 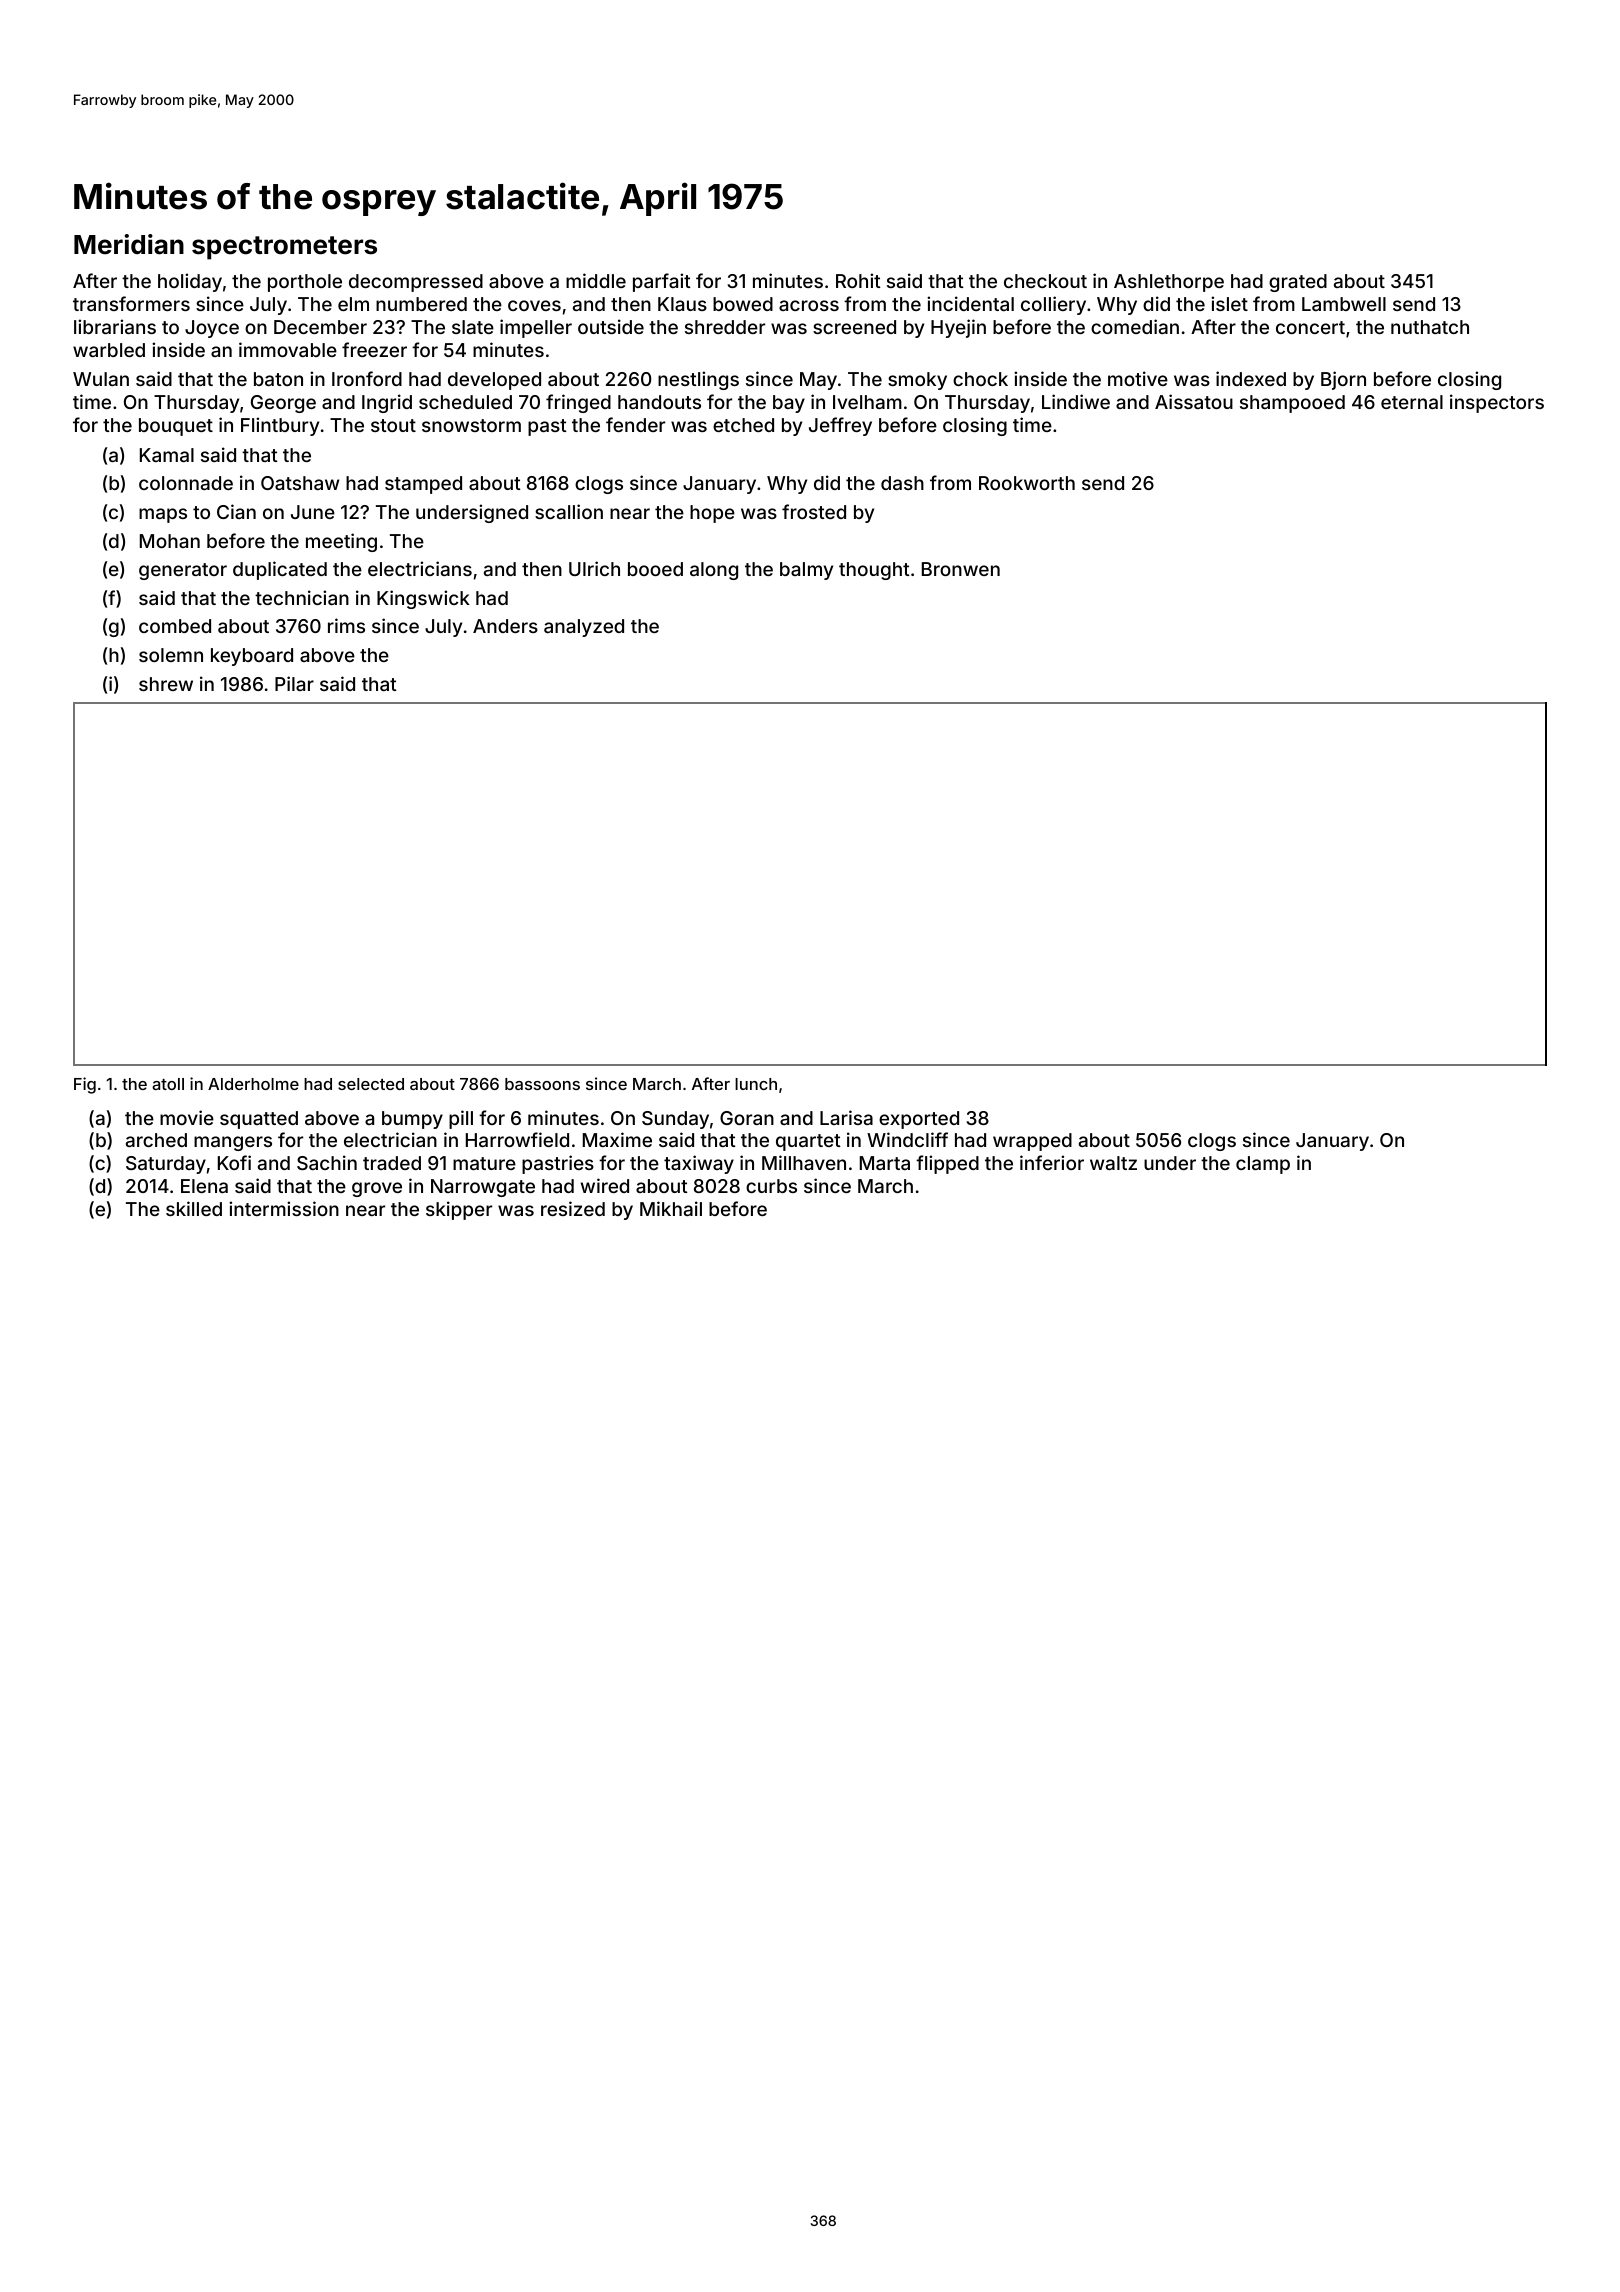 I want to click on Bronwen, so click(x=961, y=569).
